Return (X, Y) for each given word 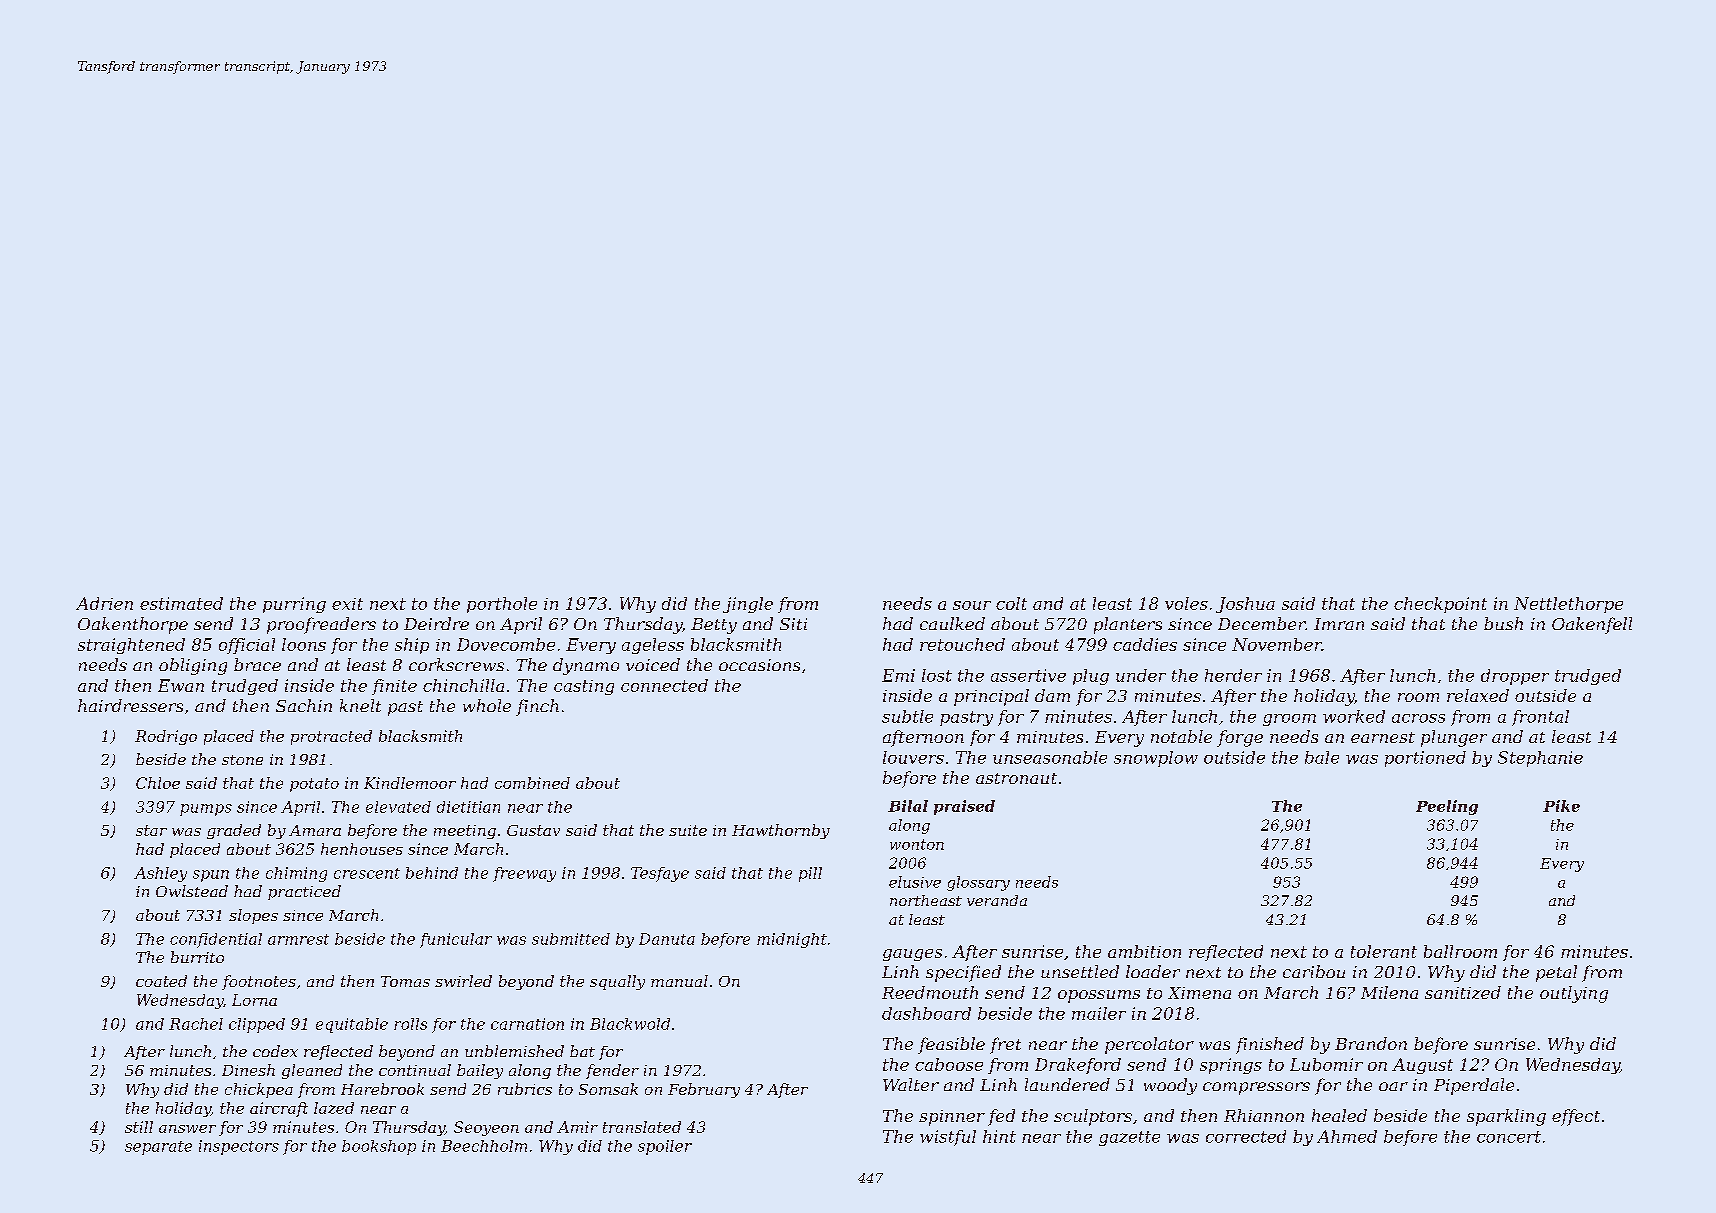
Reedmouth (930, 992)
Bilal (908, 806)
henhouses (362, 849)
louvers (913, 757)
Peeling (1447, 807)
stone (242, 760)
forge (1240, 738)
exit (347, 604)
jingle (748, 605)
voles (1186, 603)
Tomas (405, 981)
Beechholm (484, 1146)
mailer (1099, 1013)
